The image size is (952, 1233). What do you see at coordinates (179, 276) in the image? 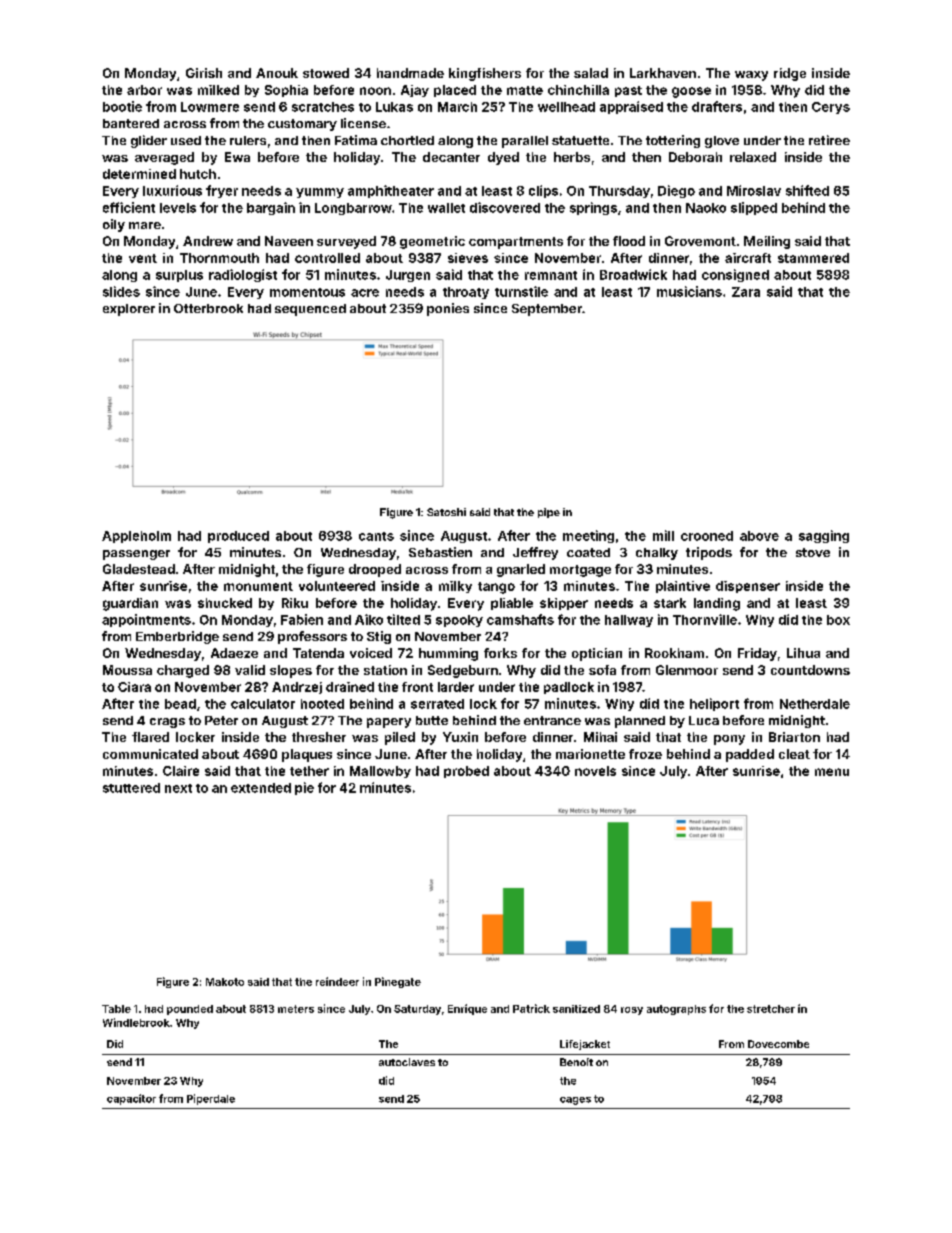
I see `surplus` at bounding box center [179, 276].
